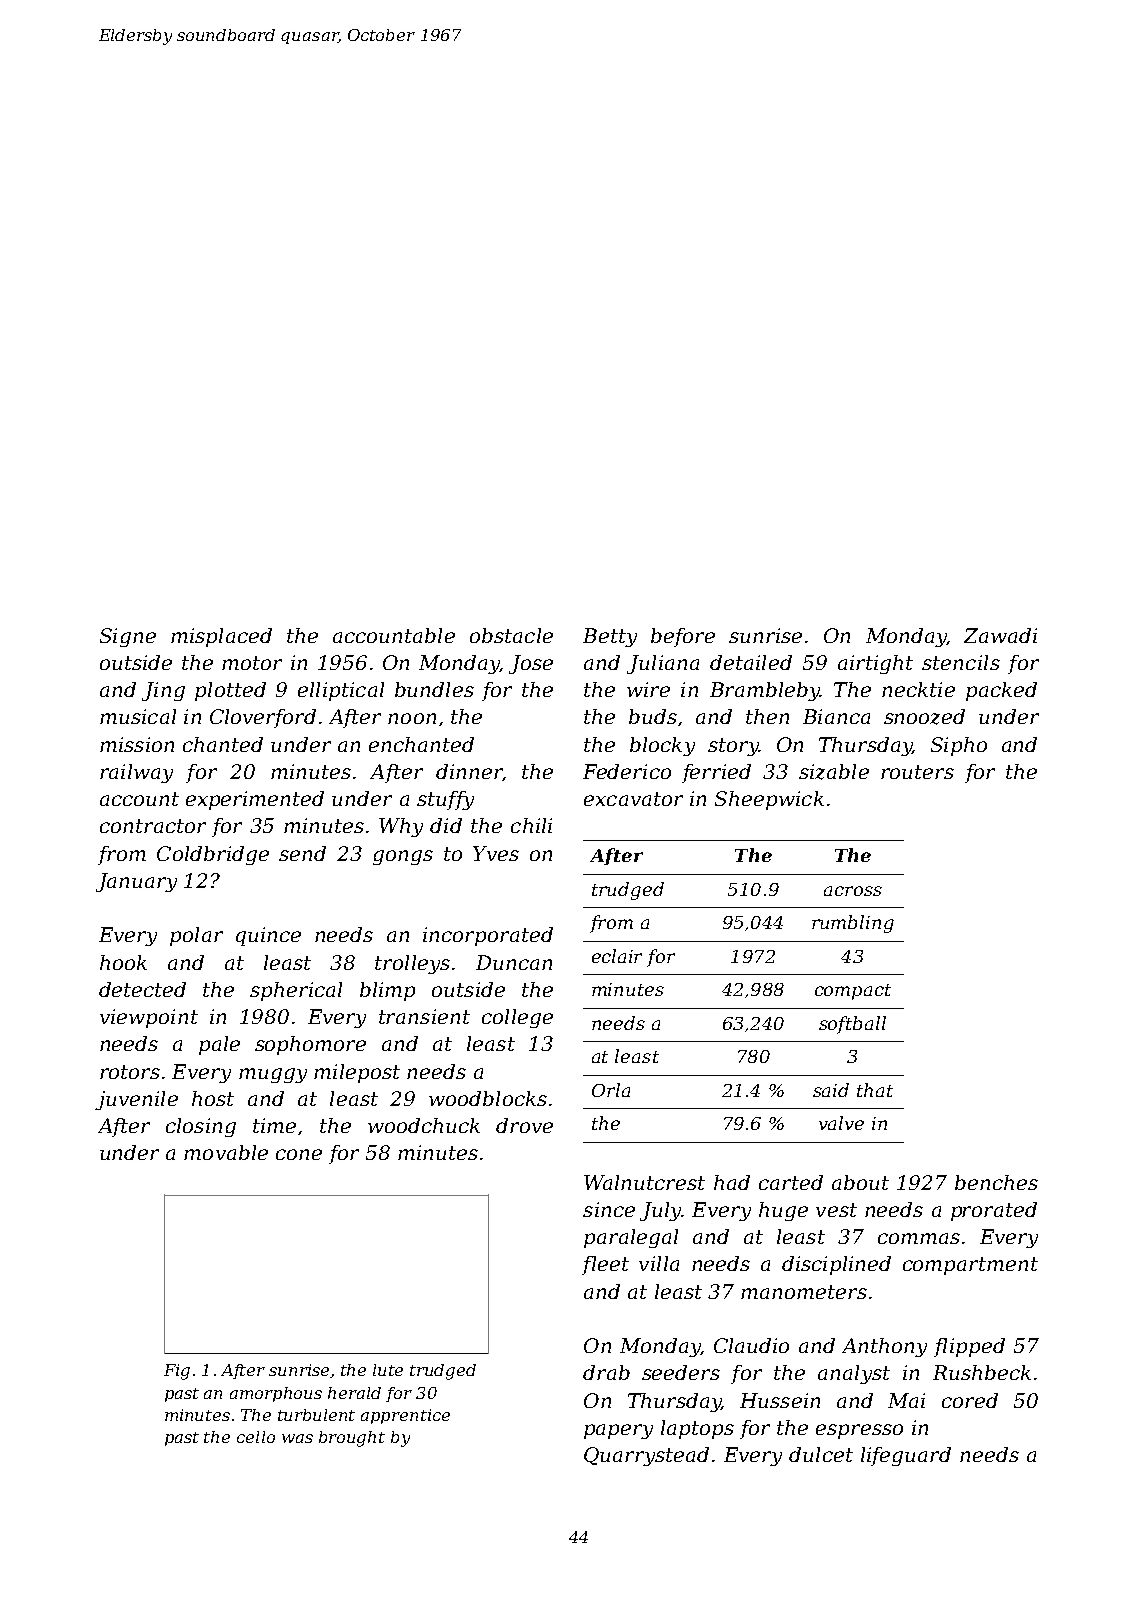 The width and height of the image is (1137, 1607). Describe the element at coordinates (142, 989) in the image. I see `detected` at that location.
